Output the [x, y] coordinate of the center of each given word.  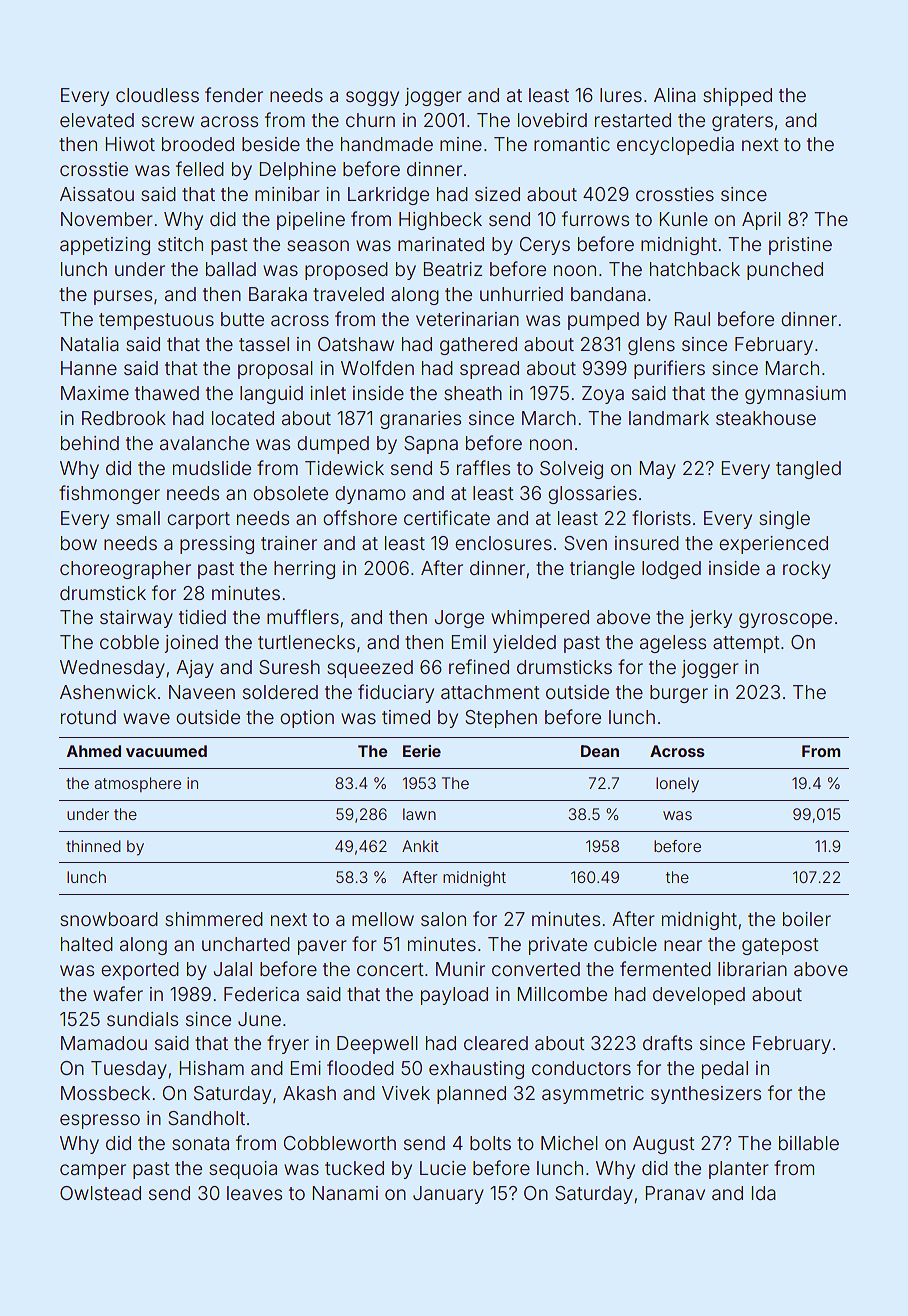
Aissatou [97, 194]
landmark [669, 418]
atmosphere [137, 784]
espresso [100, 1121]
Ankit [420, 846]
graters [742, 122]
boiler [807, 919]
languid [271, 395]
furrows [595, 218]
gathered [478, 346]
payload [454, 996]
